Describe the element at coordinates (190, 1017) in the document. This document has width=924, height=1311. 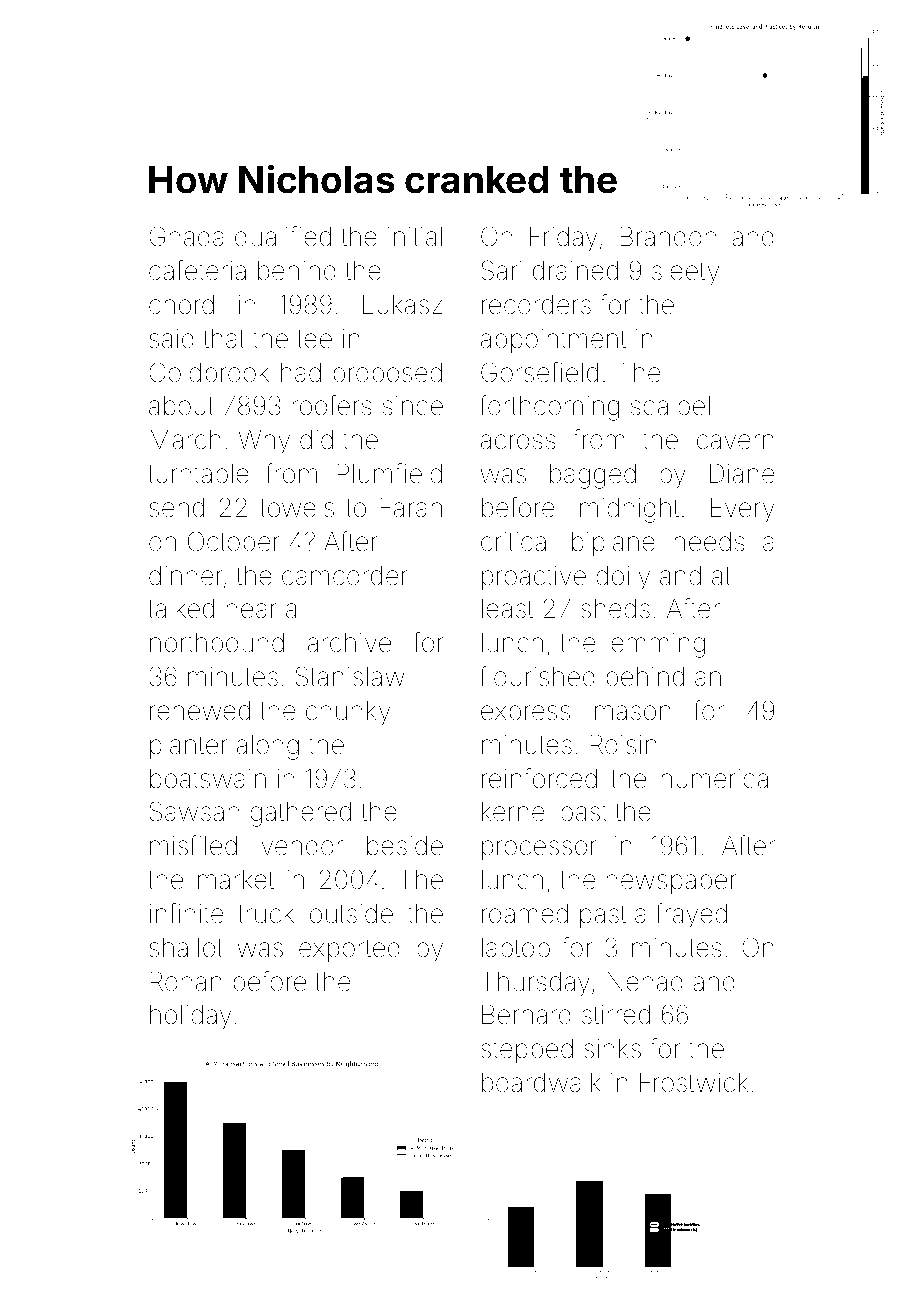
I see `holiday` at that location.
